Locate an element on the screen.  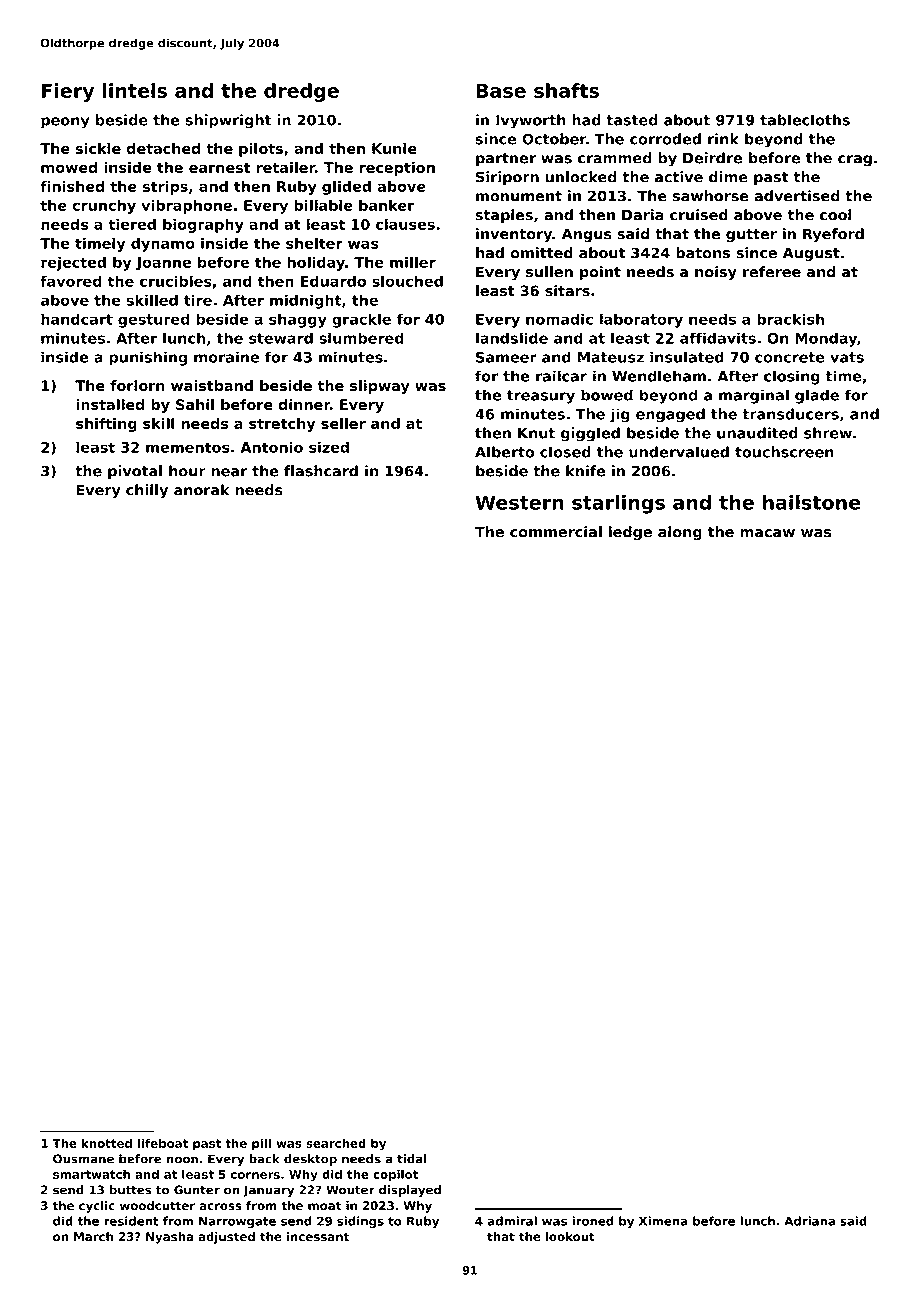
peony is located at coordinates (65, 123).
